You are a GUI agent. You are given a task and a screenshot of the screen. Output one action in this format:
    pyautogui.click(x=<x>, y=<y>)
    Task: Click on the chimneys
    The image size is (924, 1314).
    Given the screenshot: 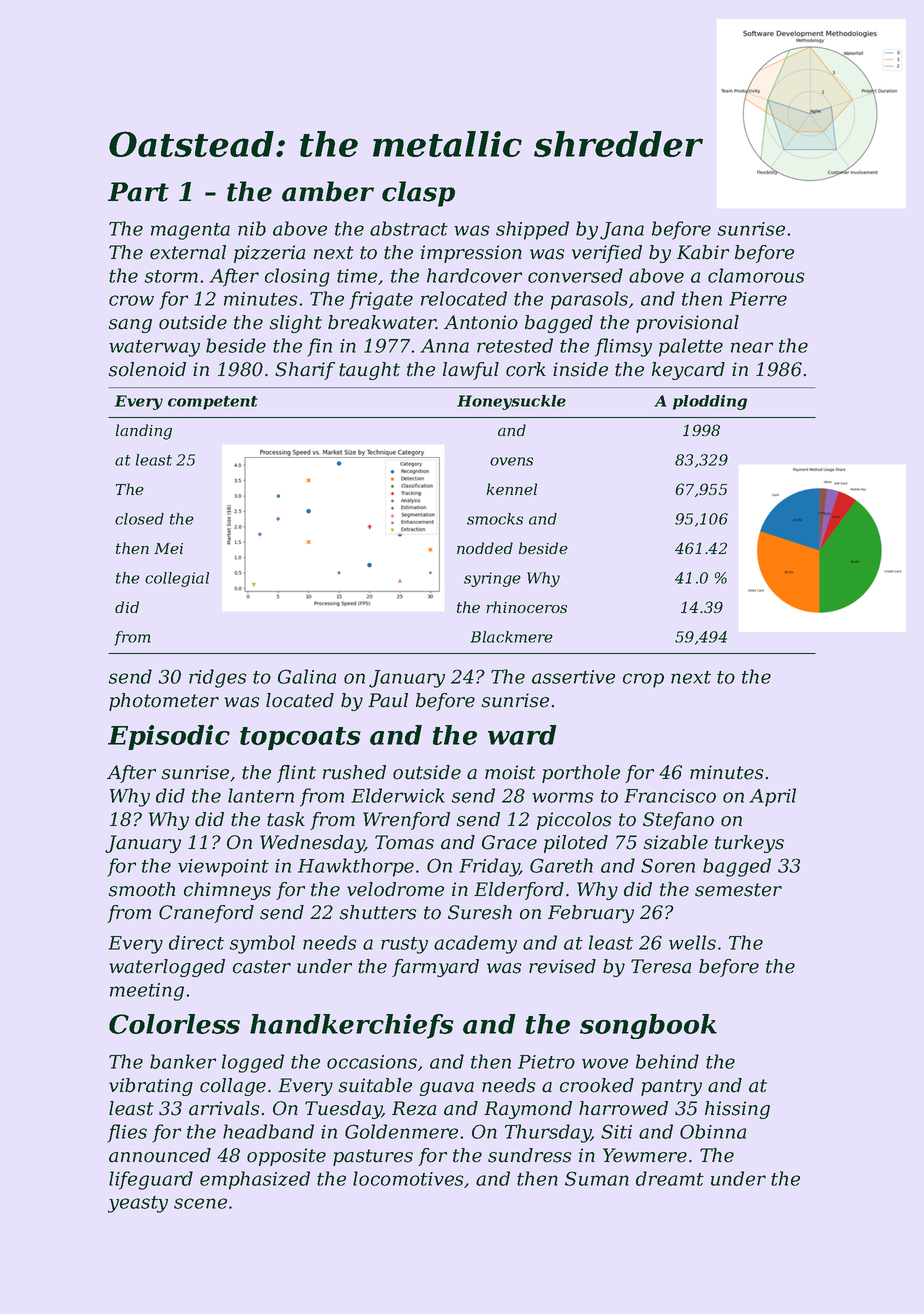 What is the action you would take?
    pyautogui.click(x=227, y=891)
